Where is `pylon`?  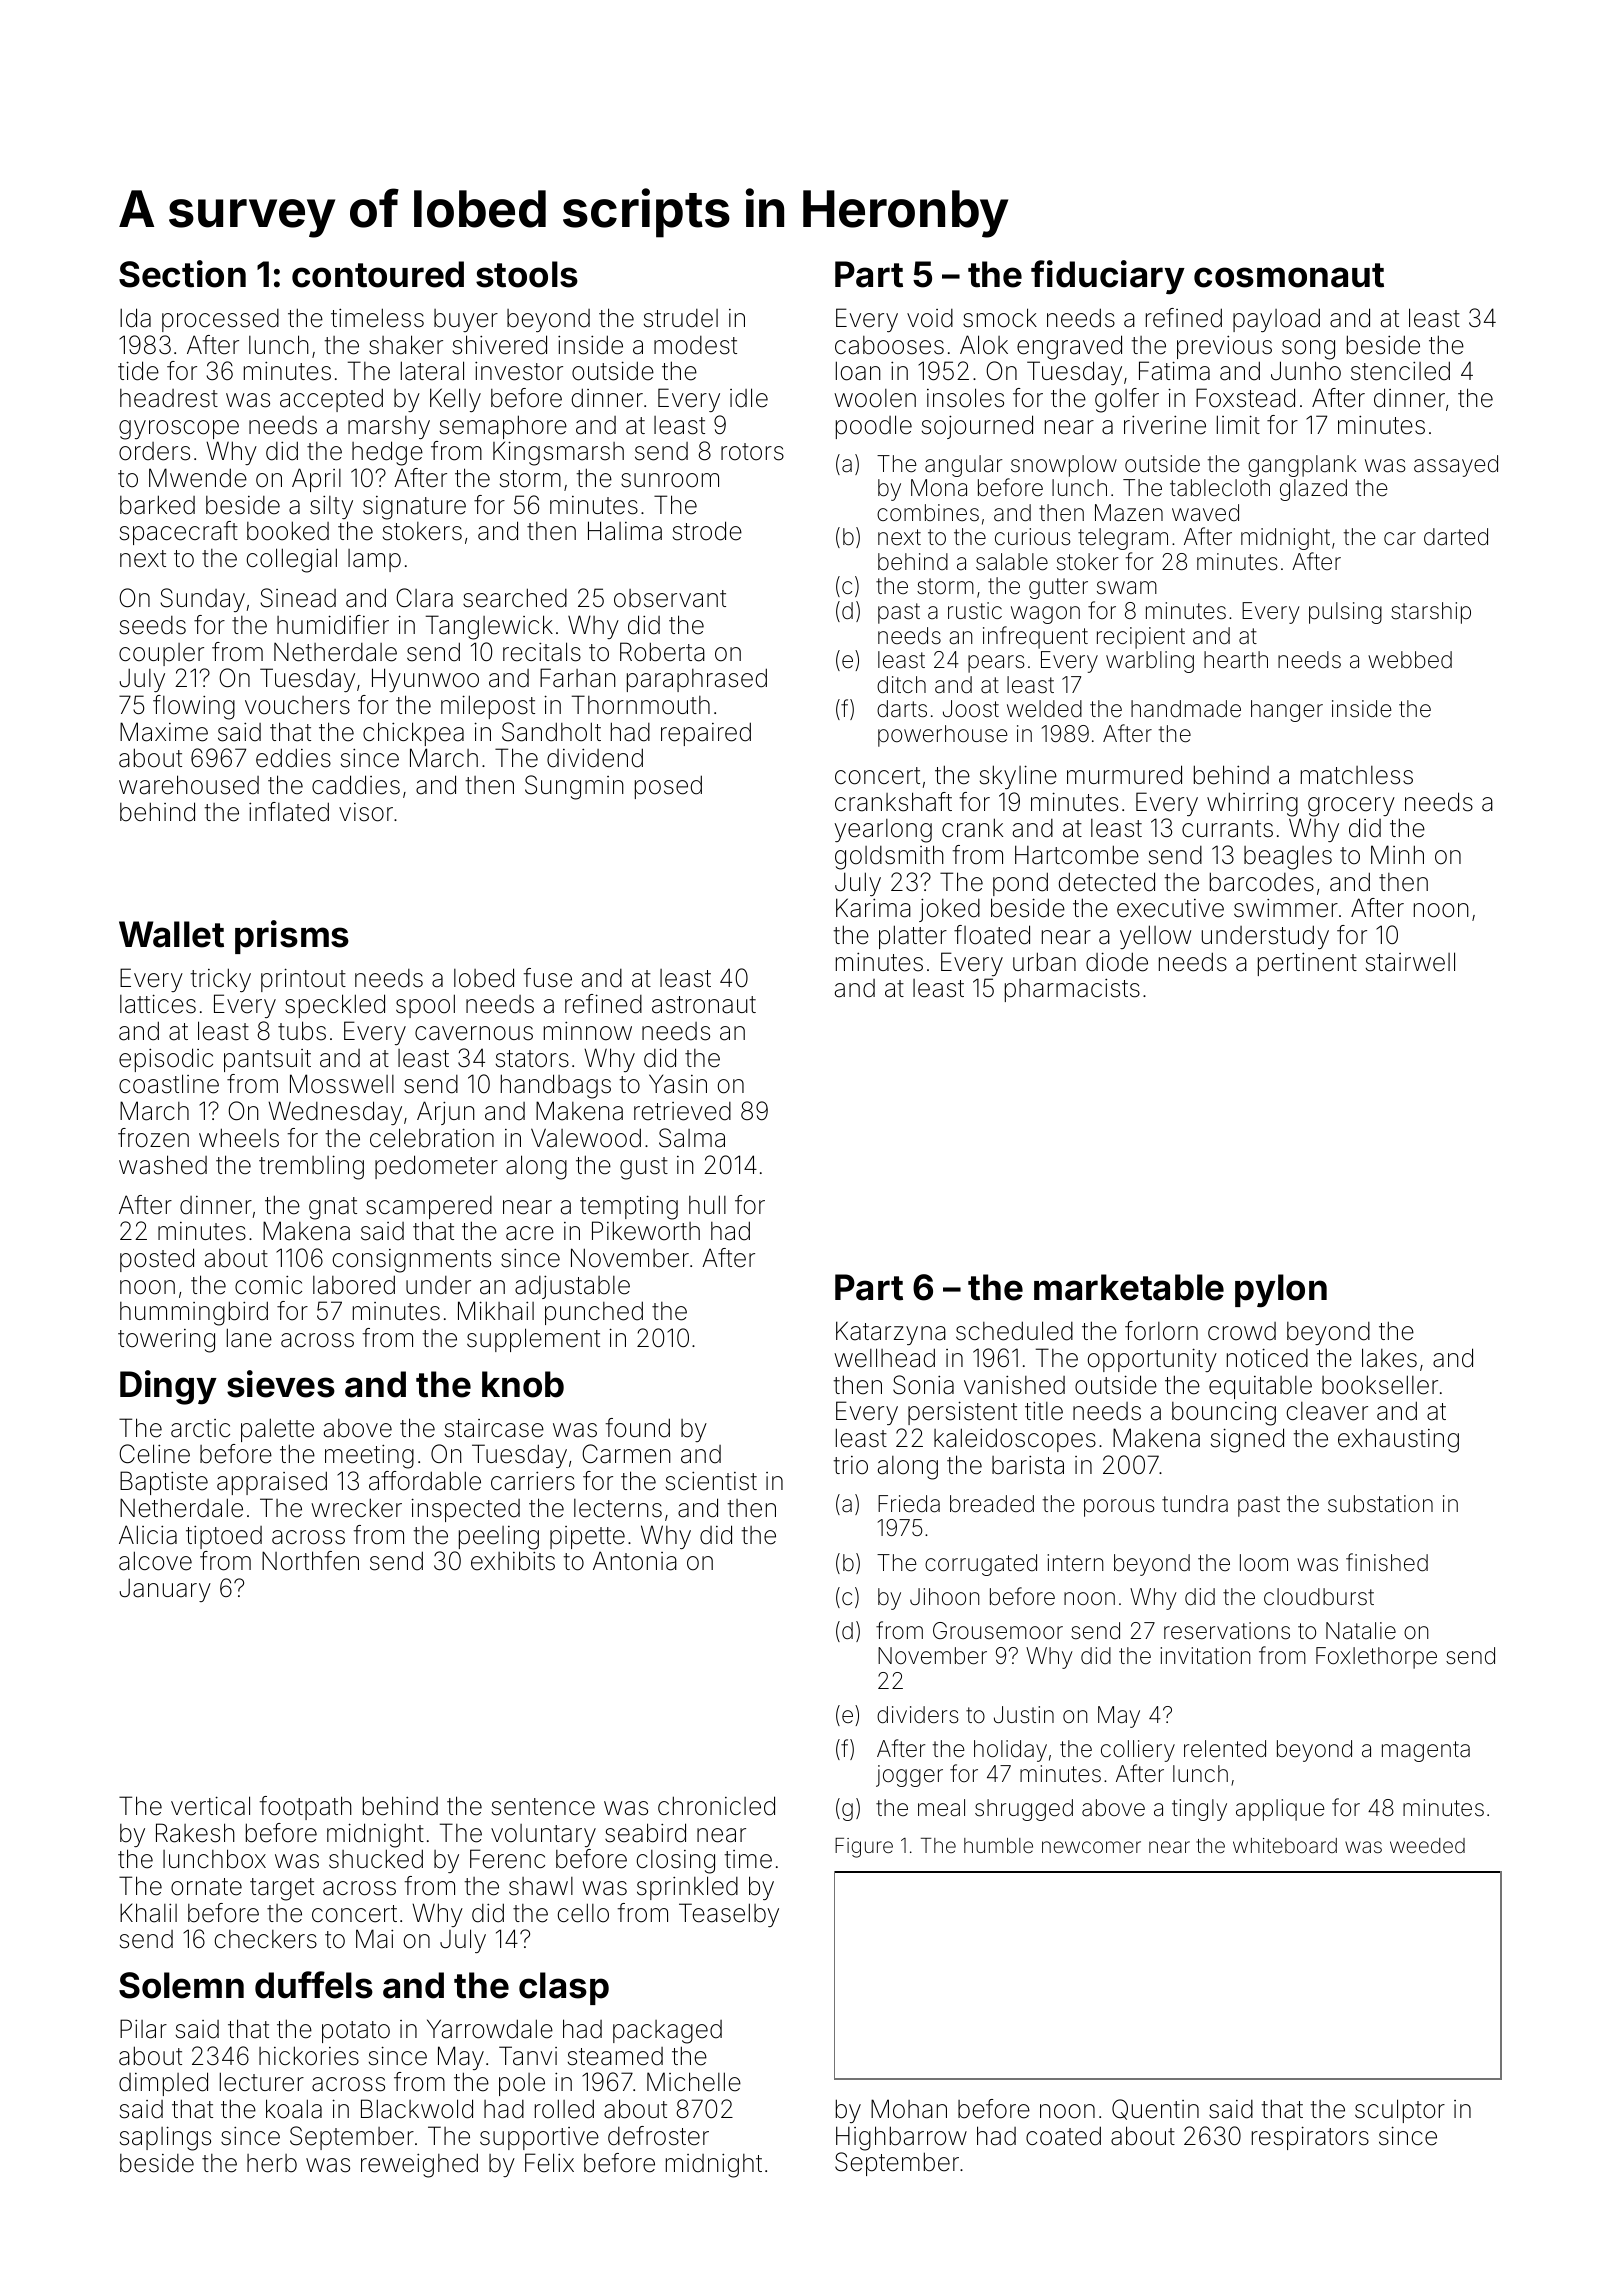
pylon is located at coordinates (1281, 1291).
